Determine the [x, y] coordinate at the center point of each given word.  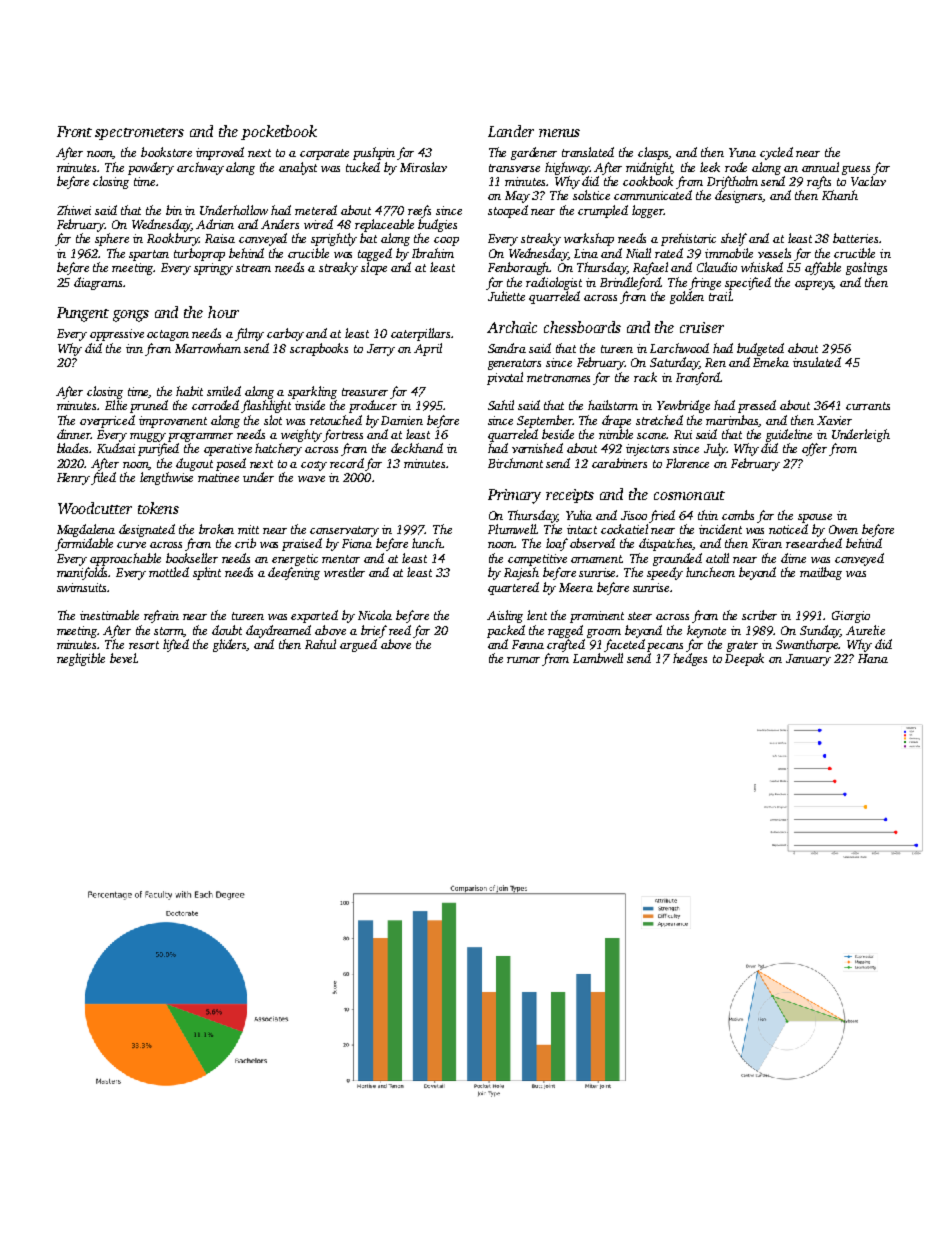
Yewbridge [683, 406]
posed [231, 464]
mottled [169, 572]
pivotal [505, 378]
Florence [687, 463]
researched [814, 543]
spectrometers [139, 134]
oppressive [117, 335]
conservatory [344, 531]
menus [559, 133]
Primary [514, 496]
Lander [511, 131]
